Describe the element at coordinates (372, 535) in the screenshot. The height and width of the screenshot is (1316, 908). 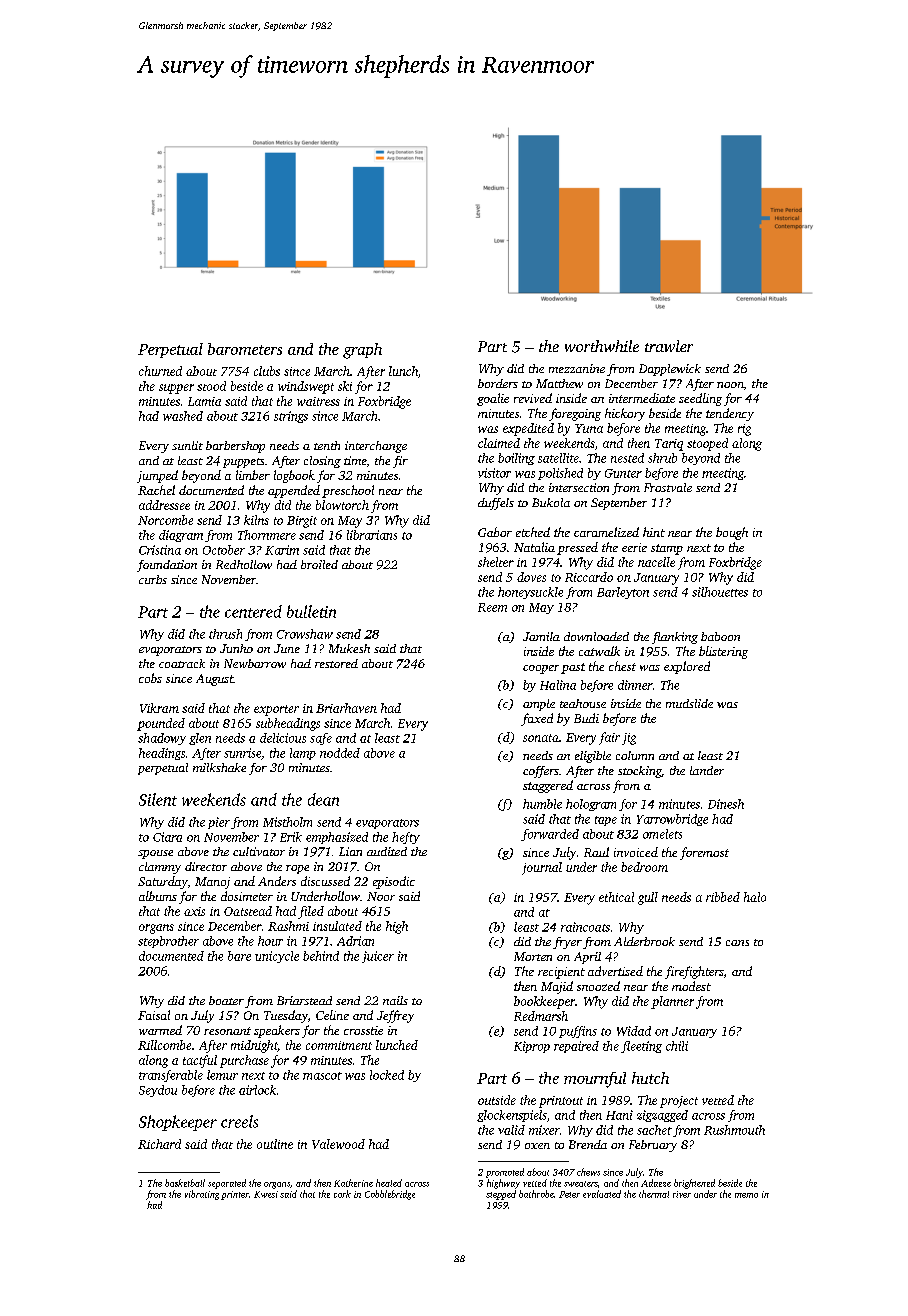
I see `librarians` at that location.
